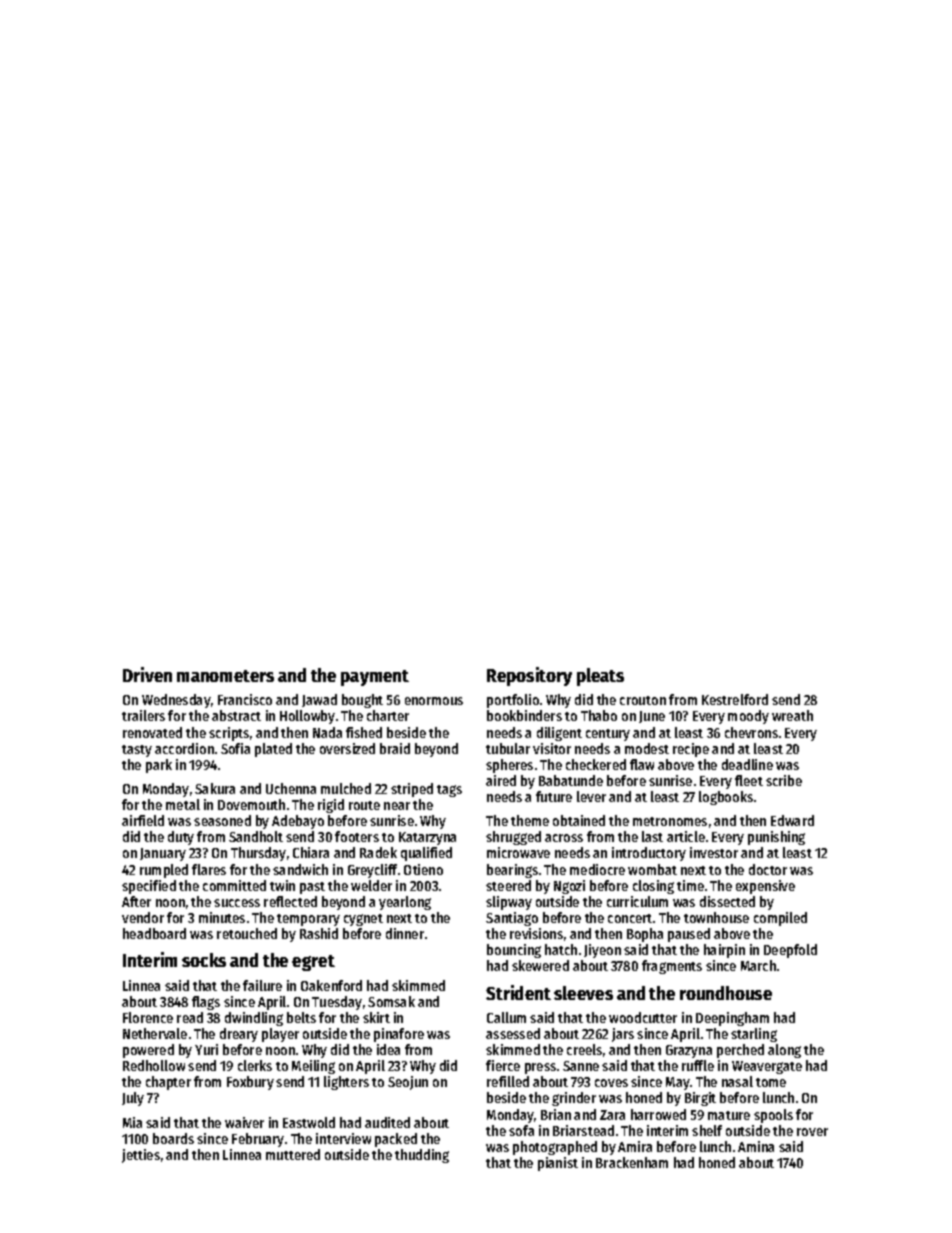 The image size is (952, 1233). I want to click on doctor, so click(768, 869).
